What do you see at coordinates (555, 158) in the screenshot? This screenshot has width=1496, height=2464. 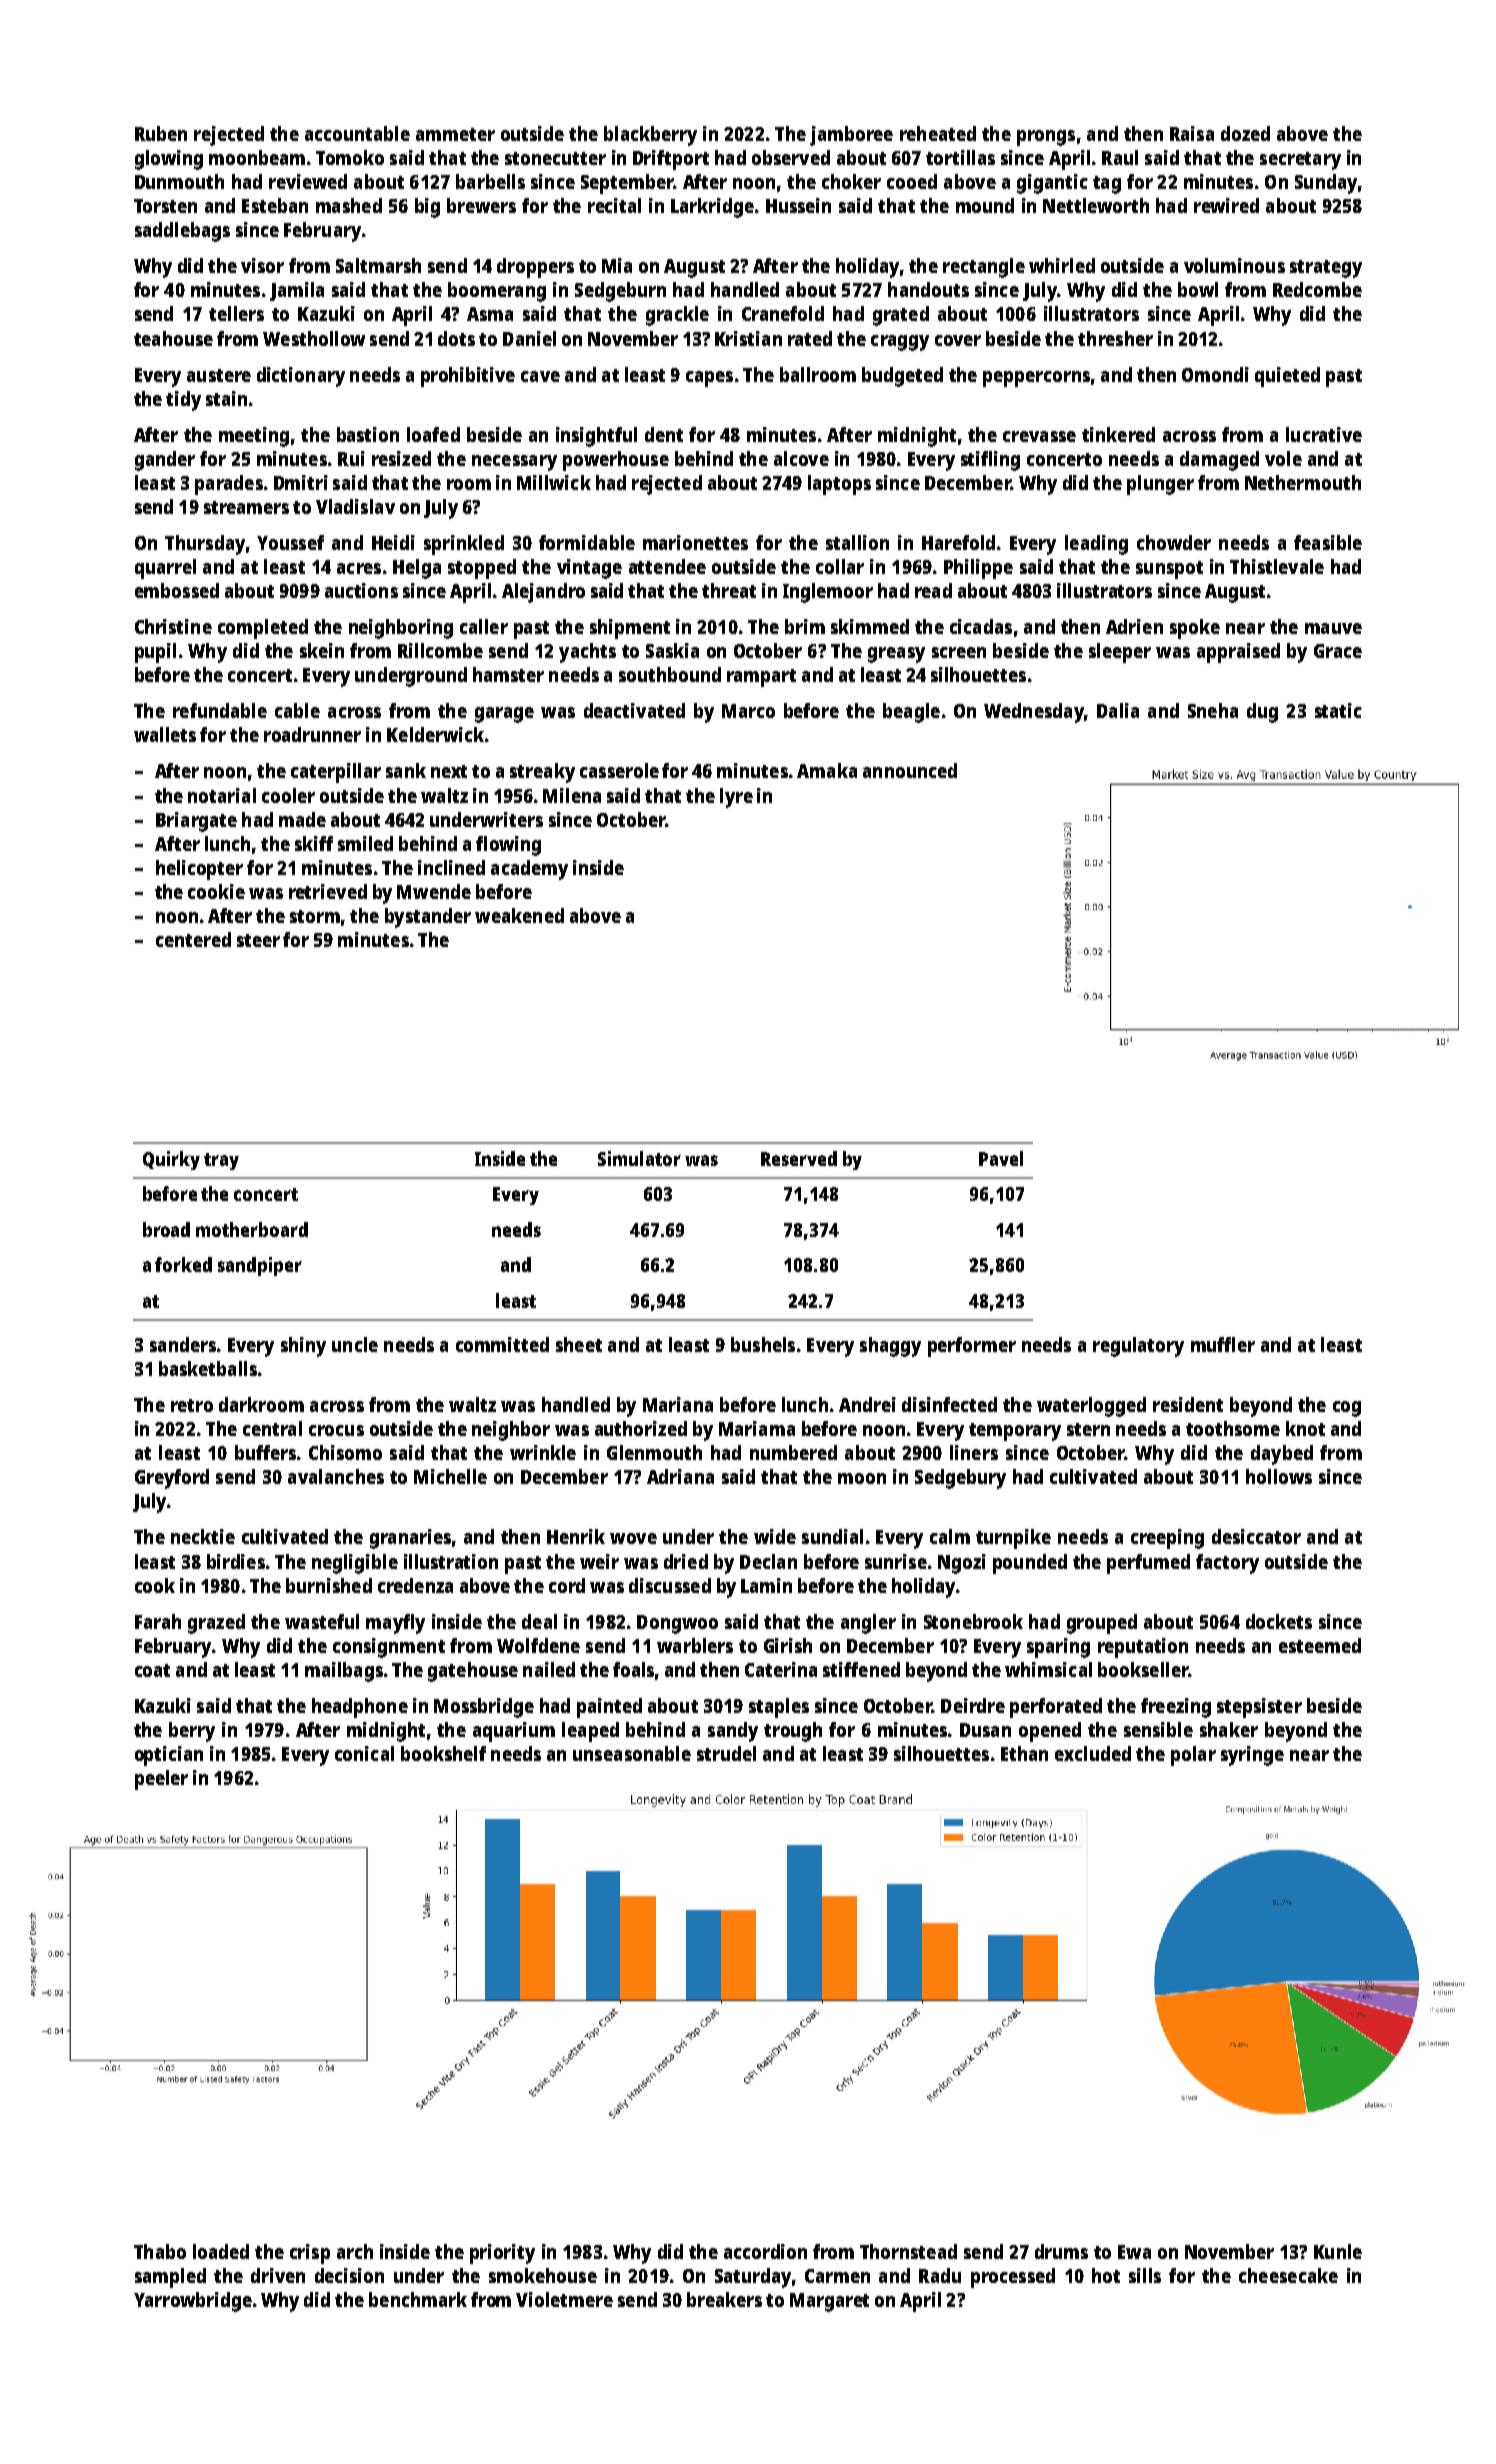 I see `stonecutter` at bounding box center [555, 158].
